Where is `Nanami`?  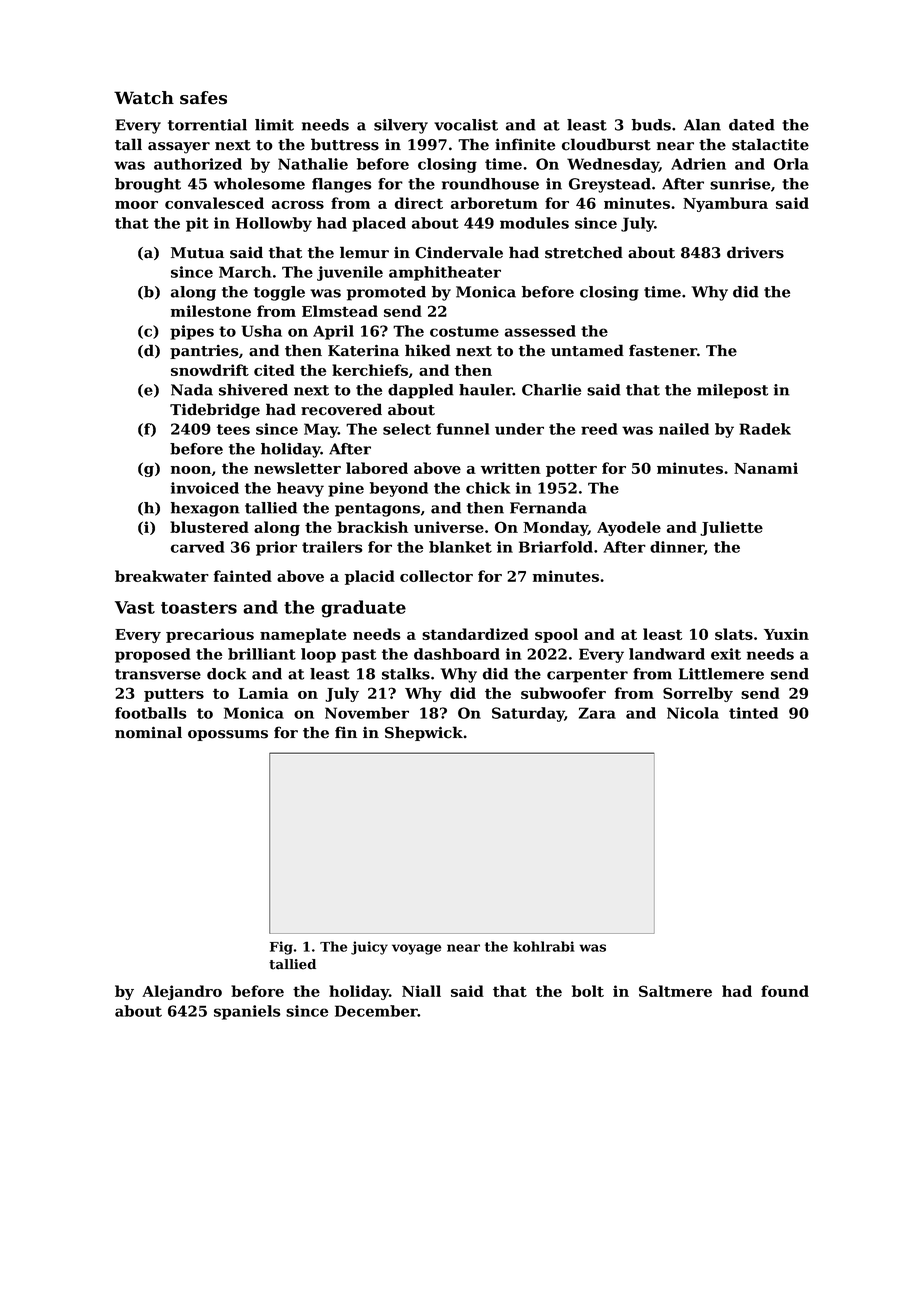
Nanami is located at coordinates (766, 468).
